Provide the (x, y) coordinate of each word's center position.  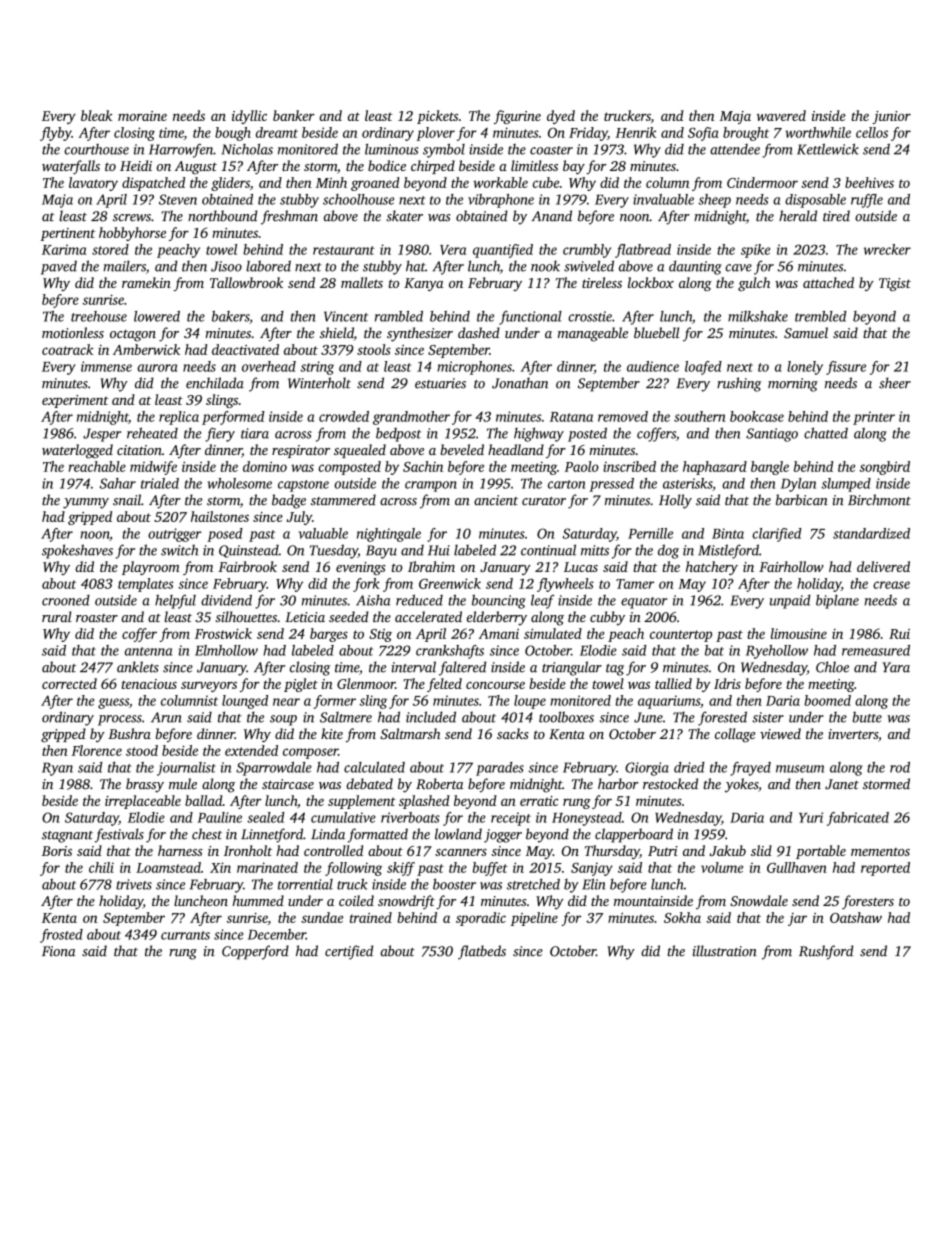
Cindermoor (762, 182)
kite (332, 733)
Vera (453, 250)
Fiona (59, 951)
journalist (186, 769)
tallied (673, 683)
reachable (97, 466)
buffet (490, 869)
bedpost (398, 434)
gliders (230, 184)
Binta (728, 533)
